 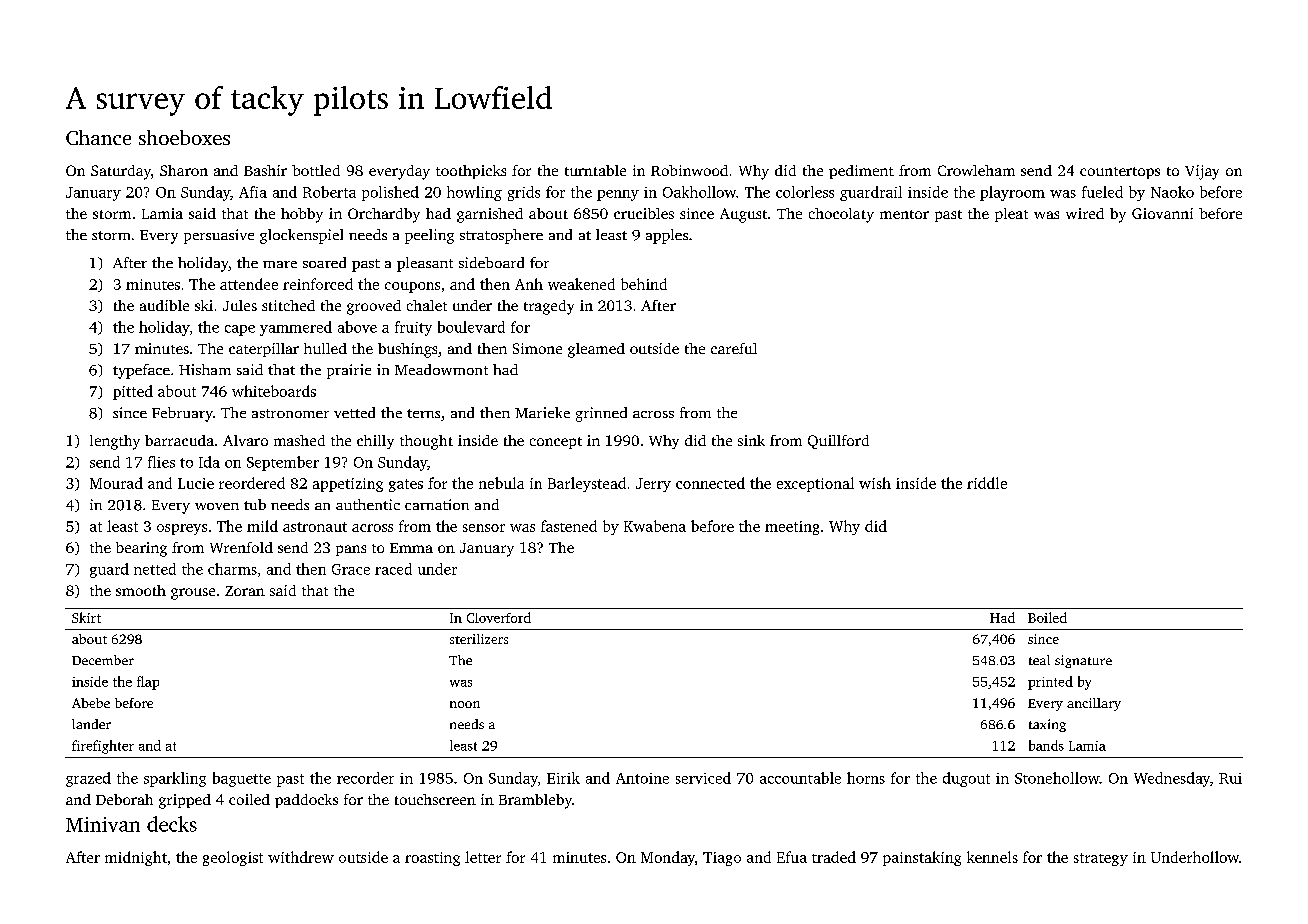 I want to click on bottled, so click(x=316, y=170).
